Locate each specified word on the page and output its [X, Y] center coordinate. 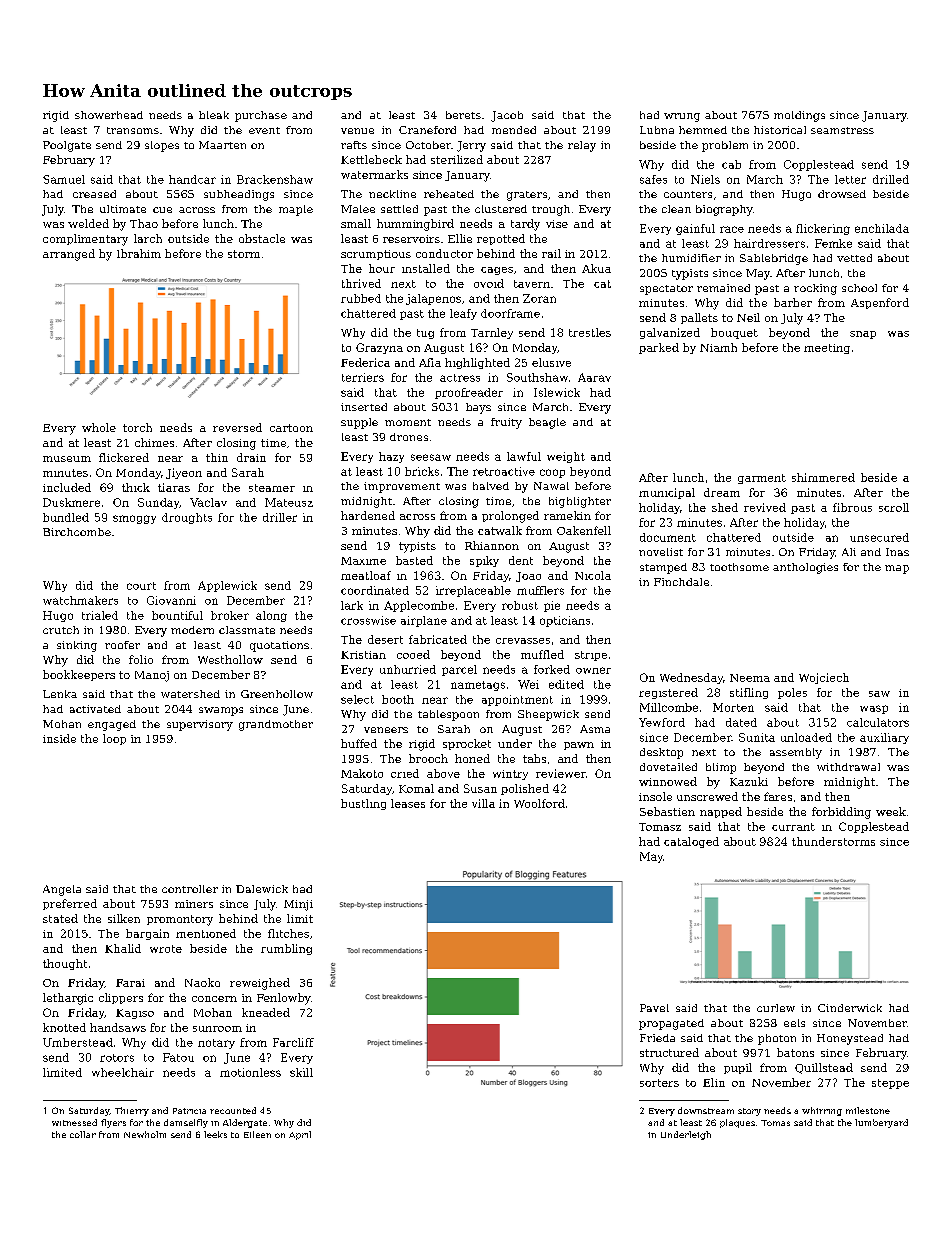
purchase [261, 116]
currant [793, 827]
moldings [799, 116]
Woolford [539, 803]
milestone [868, 1110]
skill [301, 1072]
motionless [250, 1072]
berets [463, 115]
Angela [62, 890]
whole [99, 427]
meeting [827, 349]
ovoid [489, 283]
